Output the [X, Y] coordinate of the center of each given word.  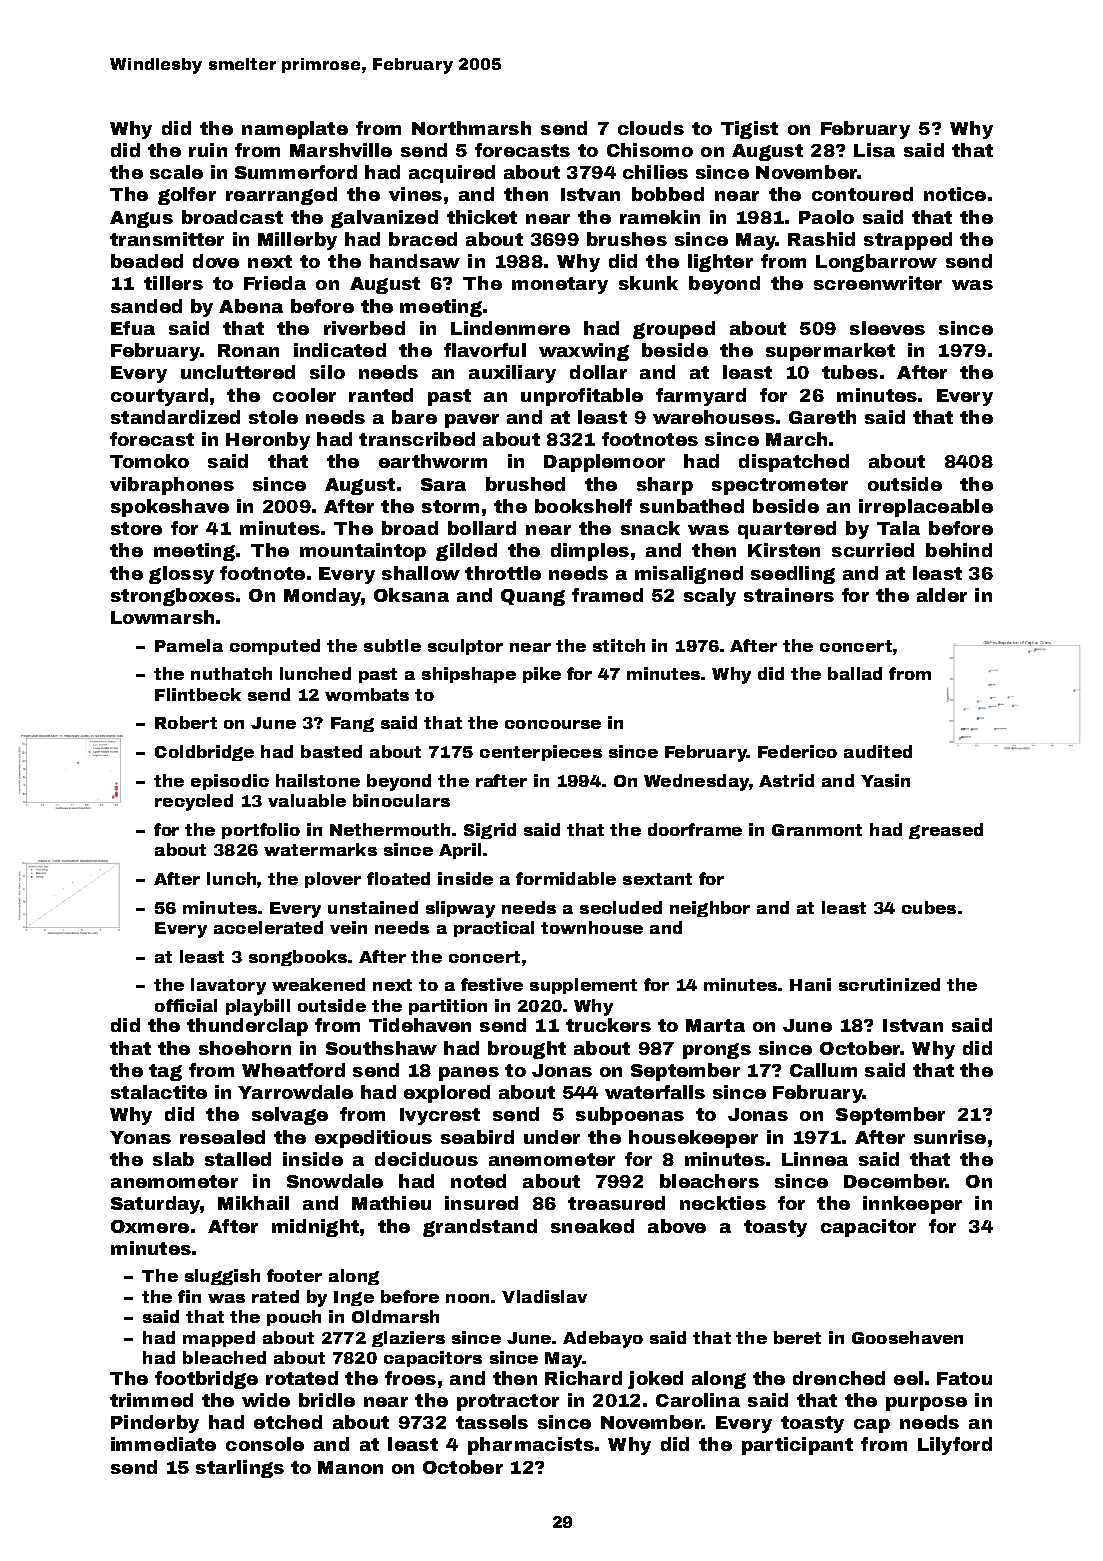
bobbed [668, 194]
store [136, 528]
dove [216, 261]
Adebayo [603, 1339]
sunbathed [692, 506]
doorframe [695, 829]
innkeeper [912, 1205]
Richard [583, 1378]
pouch [294, 1318]
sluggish [222, 1277]
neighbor [710, 909]
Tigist [749, 130]
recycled [194, 802]
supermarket [830, 352]
